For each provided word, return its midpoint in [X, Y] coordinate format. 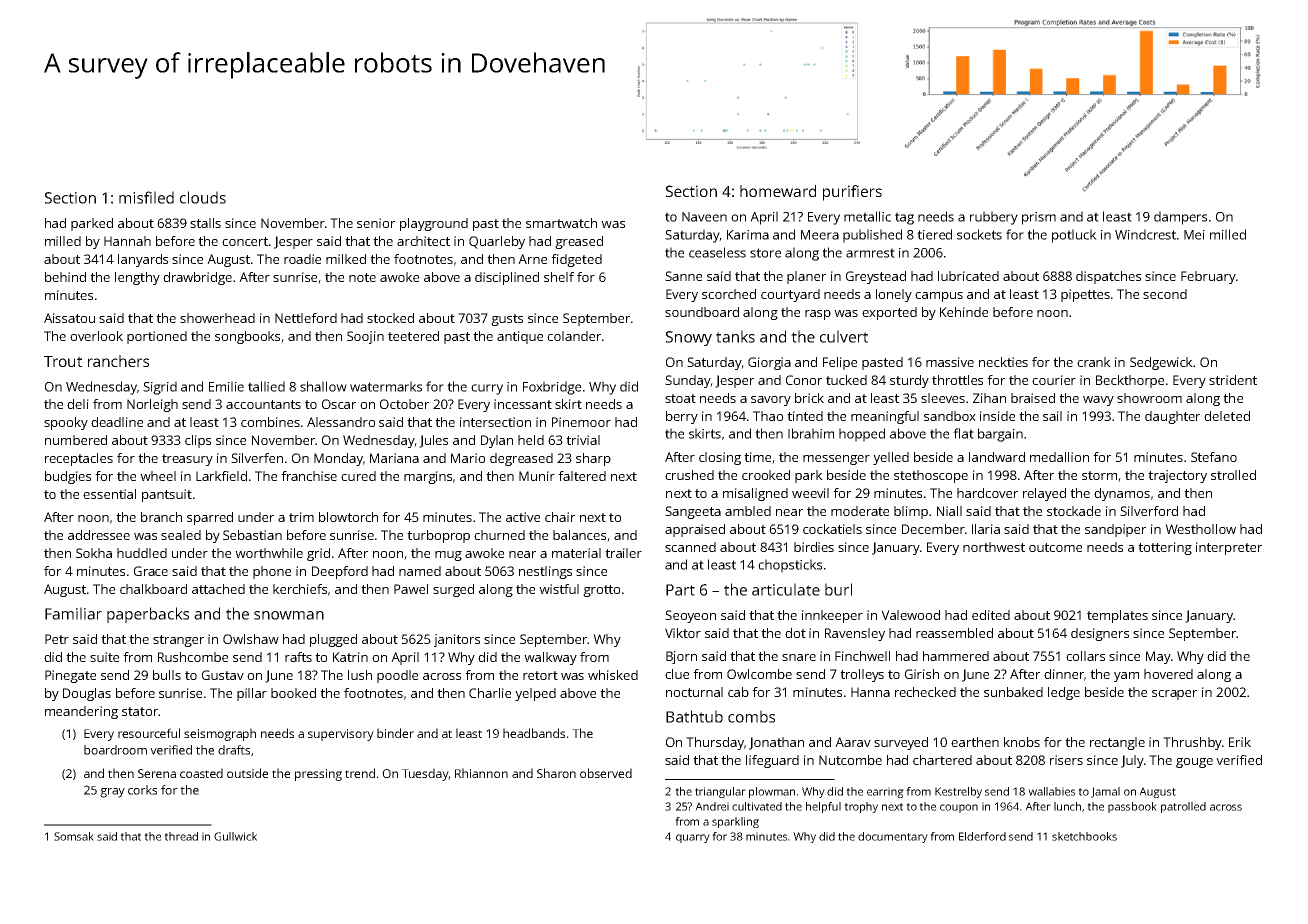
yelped [535, 694]
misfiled [146, 197]
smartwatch [561, 223]
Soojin [365, 337]
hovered [1168, 674]
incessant [523, 404]
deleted [1227, 416]
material [576, 553]
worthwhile [269, 553]
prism [1039, 218]
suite [104, 657]
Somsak [74, 836]
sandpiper [1115, 530]
